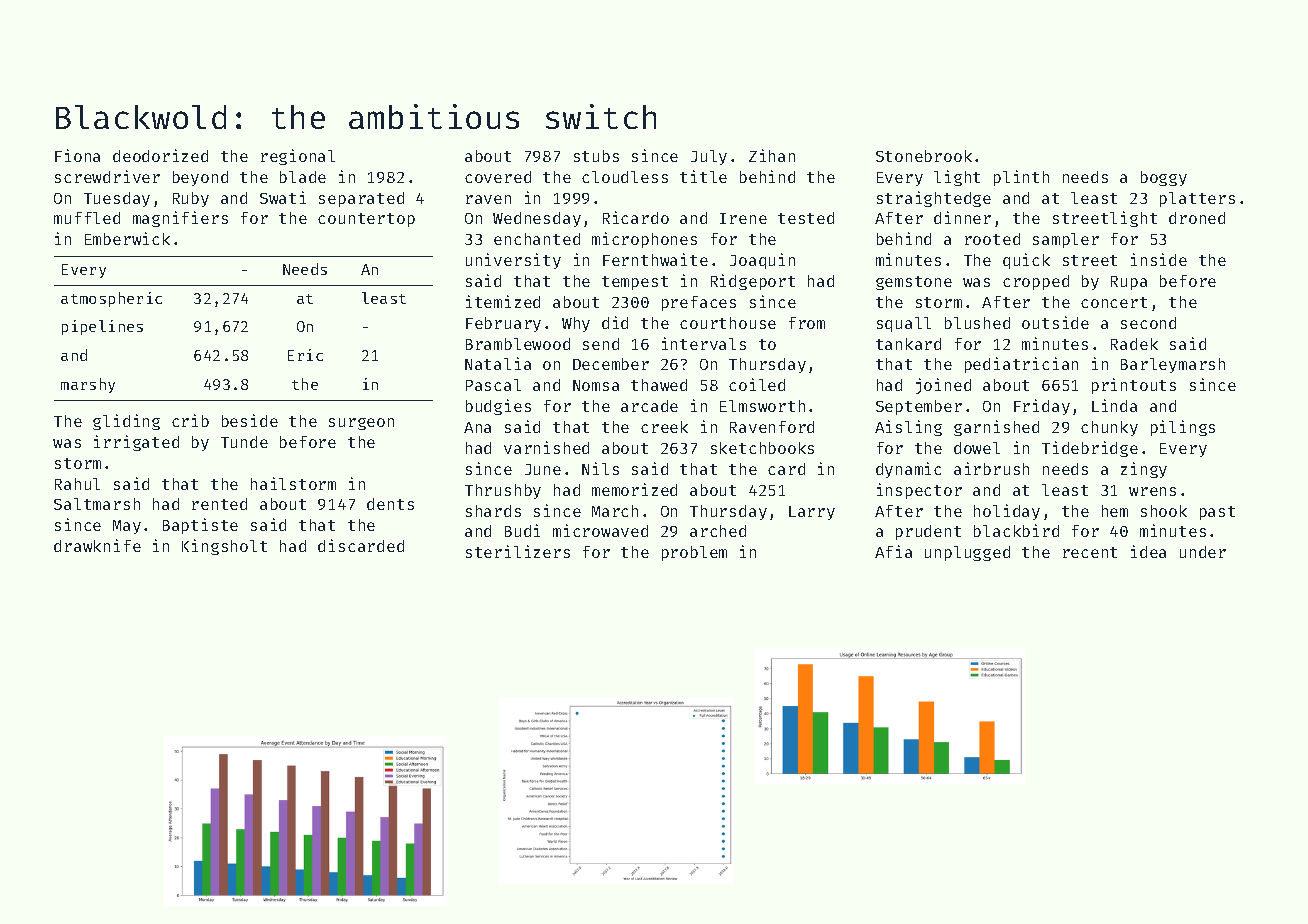 The width and height of the screenshot is (1308, 924). I want to click on intervals, so click(704, 343).
